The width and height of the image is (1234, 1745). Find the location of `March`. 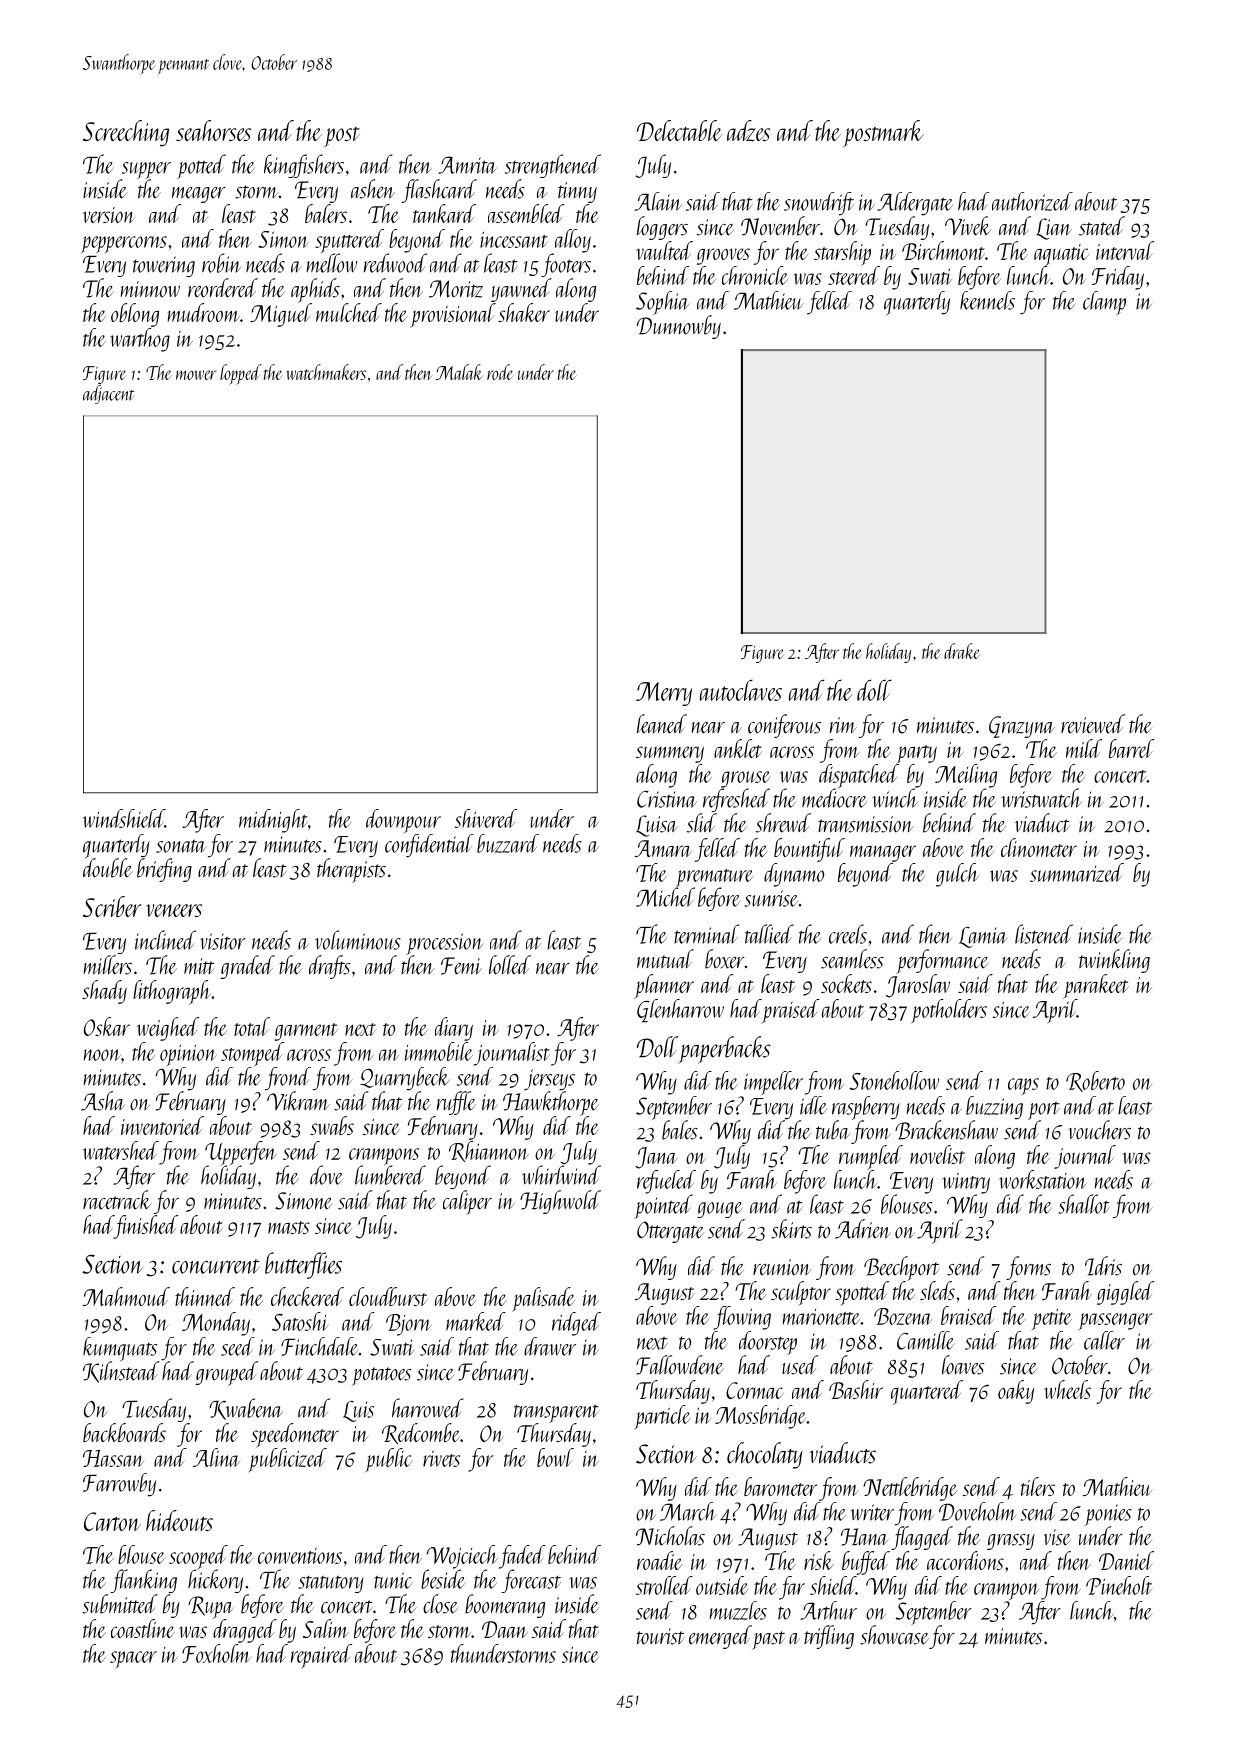

March is located at coordinates (688, 1511).
